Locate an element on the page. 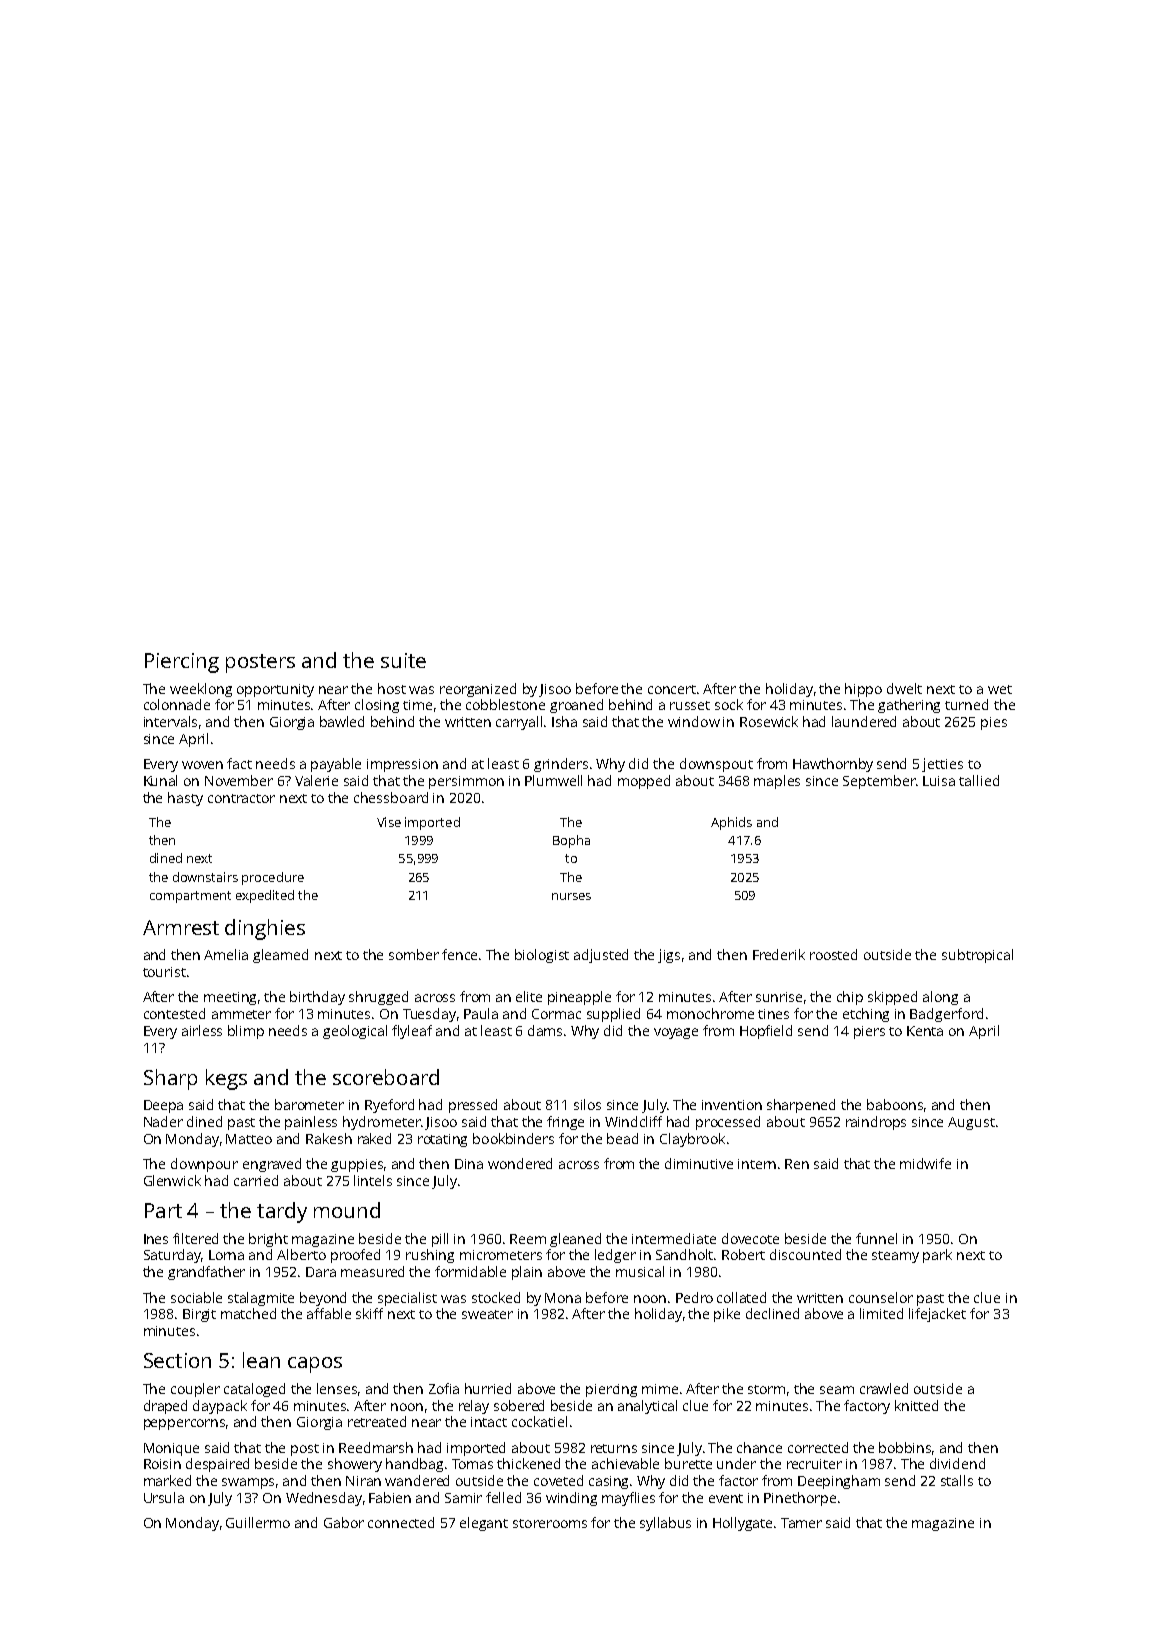 Image resolution: width=1160 pixels, height=1641 pixels. Aphids is located at coordinates (731, 823).
